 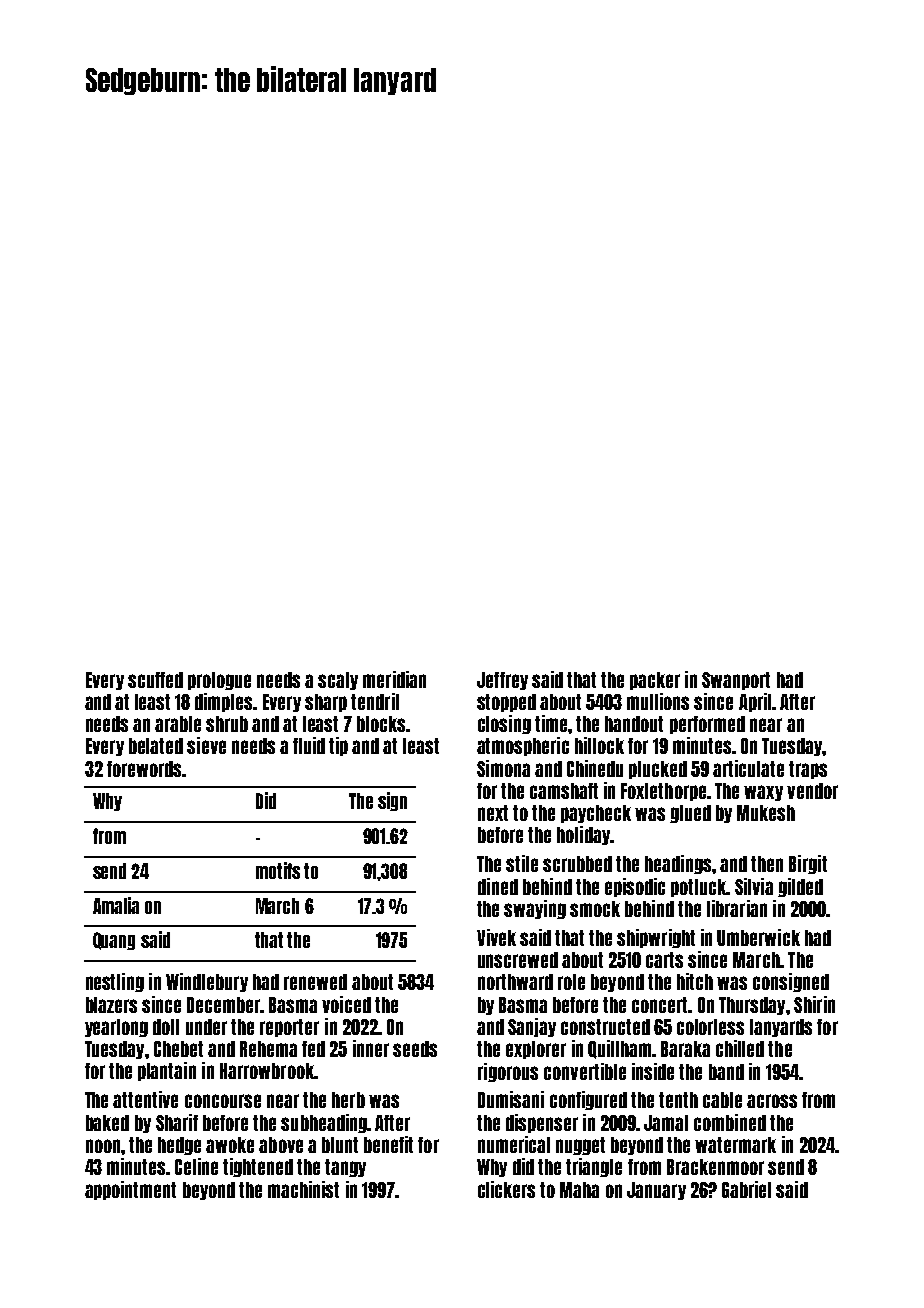 I want to click on motifs, so click(x=278, y=870).
